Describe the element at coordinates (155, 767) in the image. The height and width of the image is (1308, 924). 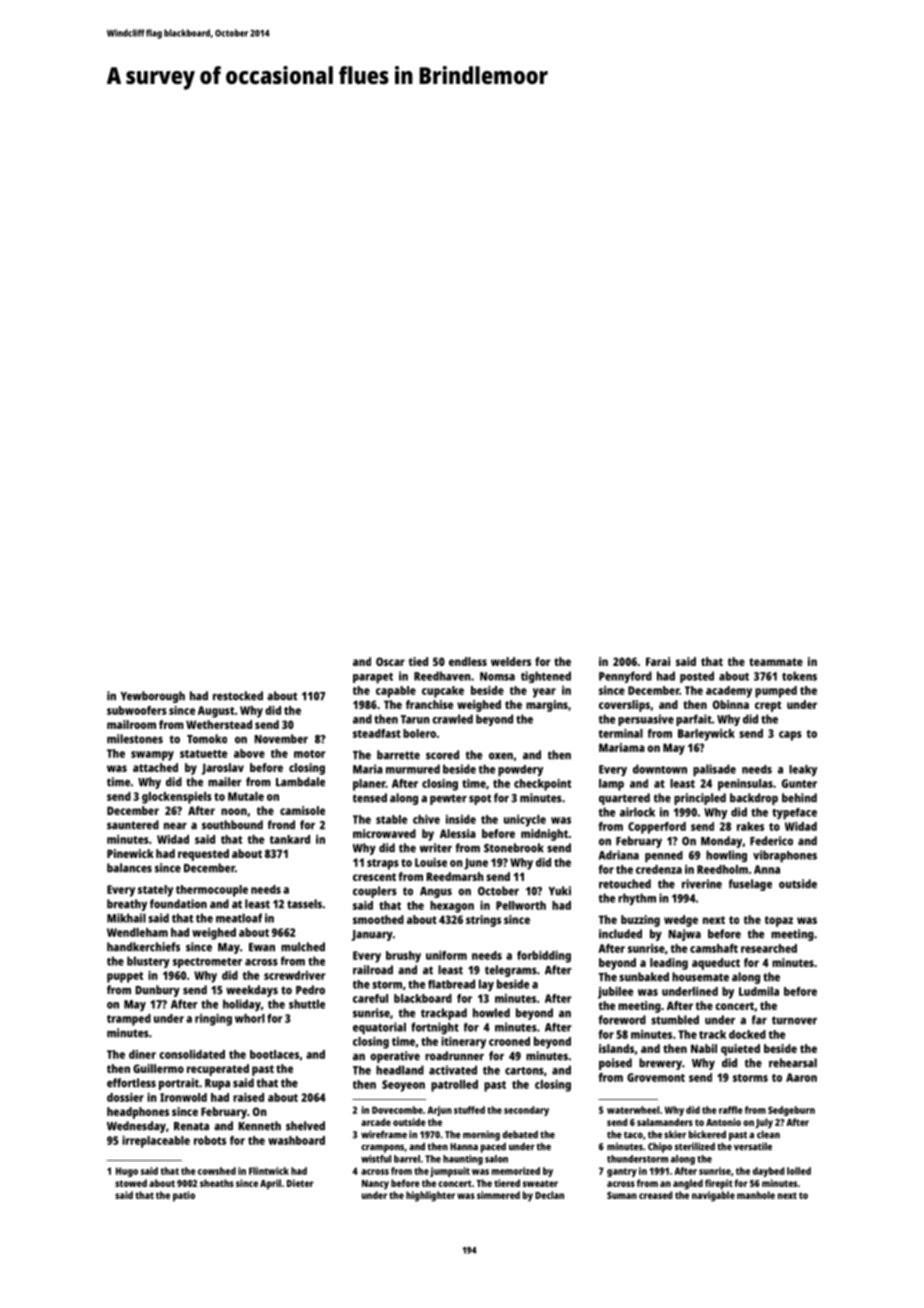
I see `attached` at that location.
